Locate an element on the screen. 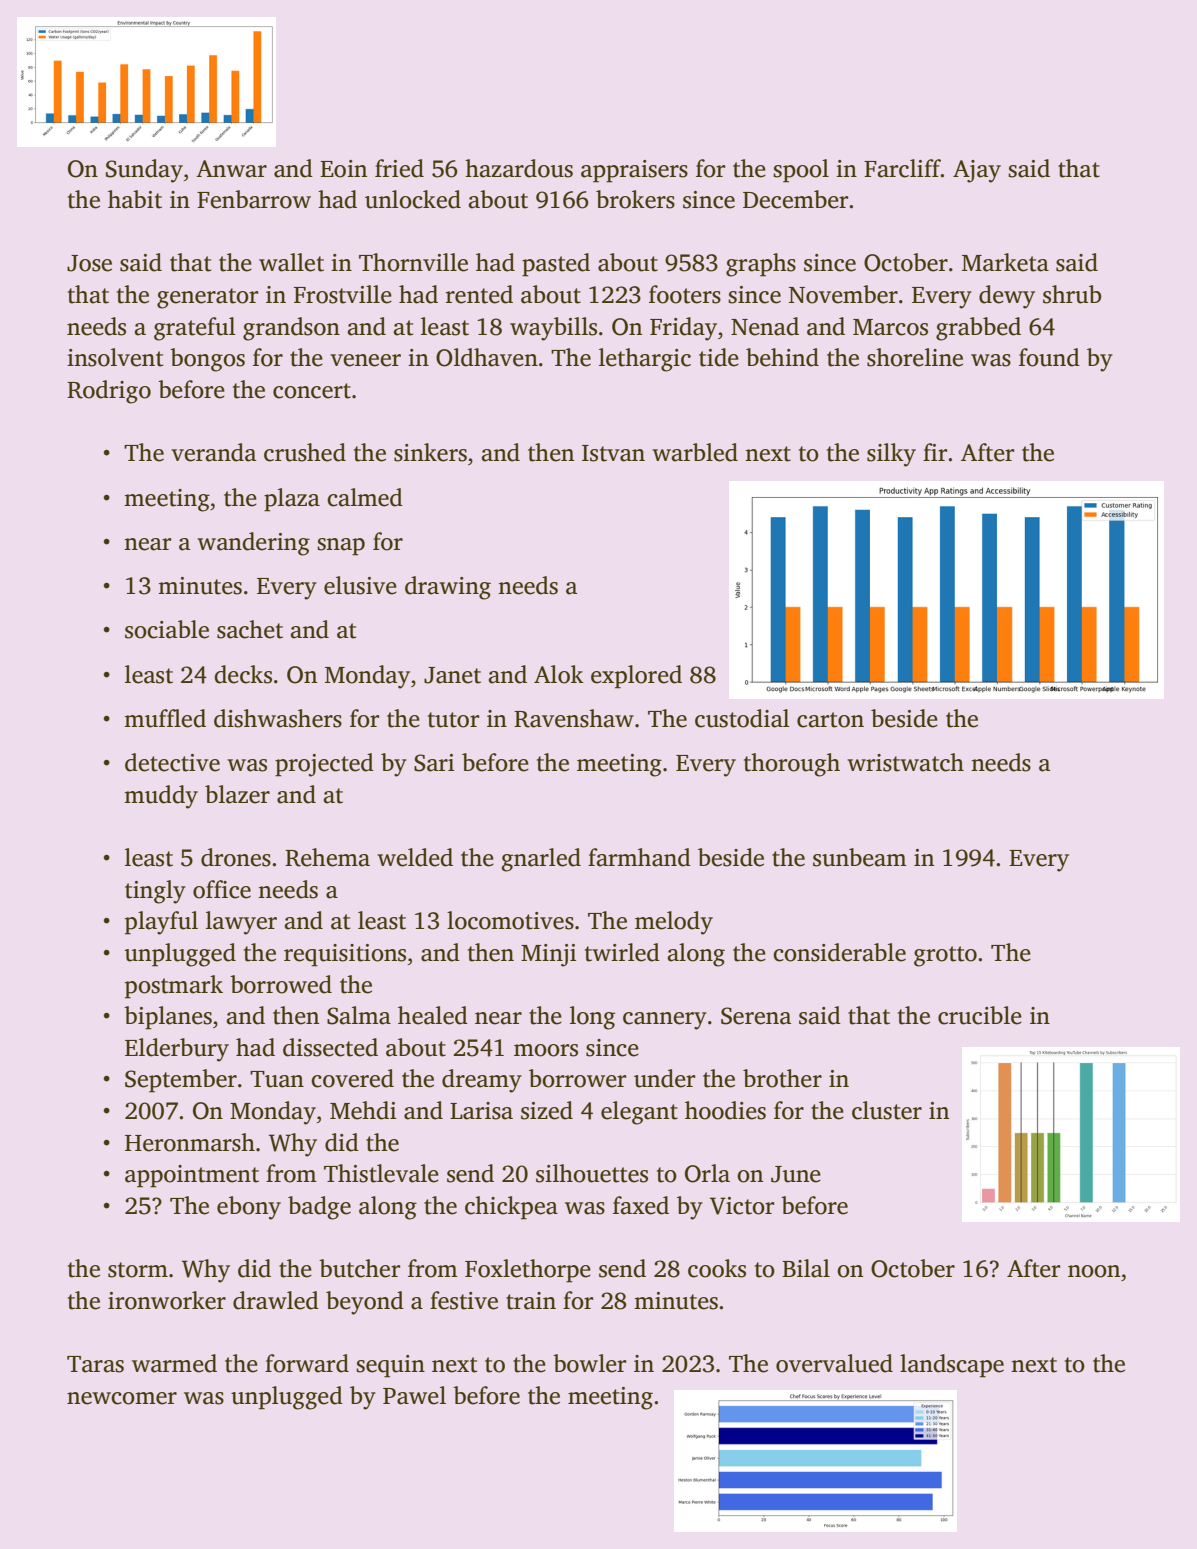 This screenshot has width=1197, height=1549. crucible is located at coordinates (980, 1015).
